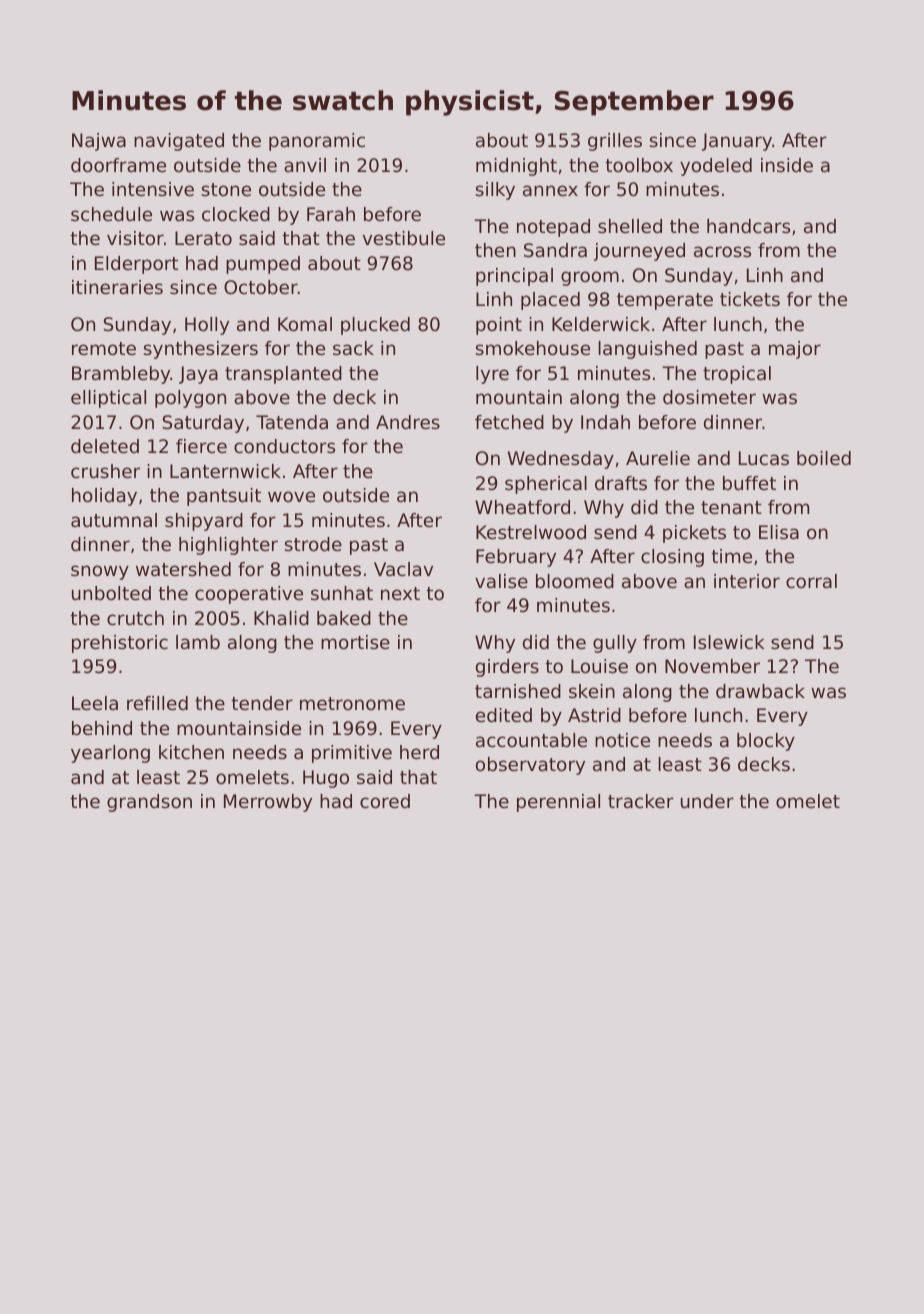 The width and height of the page is (924, 1314). What do you see at coordinates (501, 581) in the page?
I see `valise` at bounding box center [501, 581].
